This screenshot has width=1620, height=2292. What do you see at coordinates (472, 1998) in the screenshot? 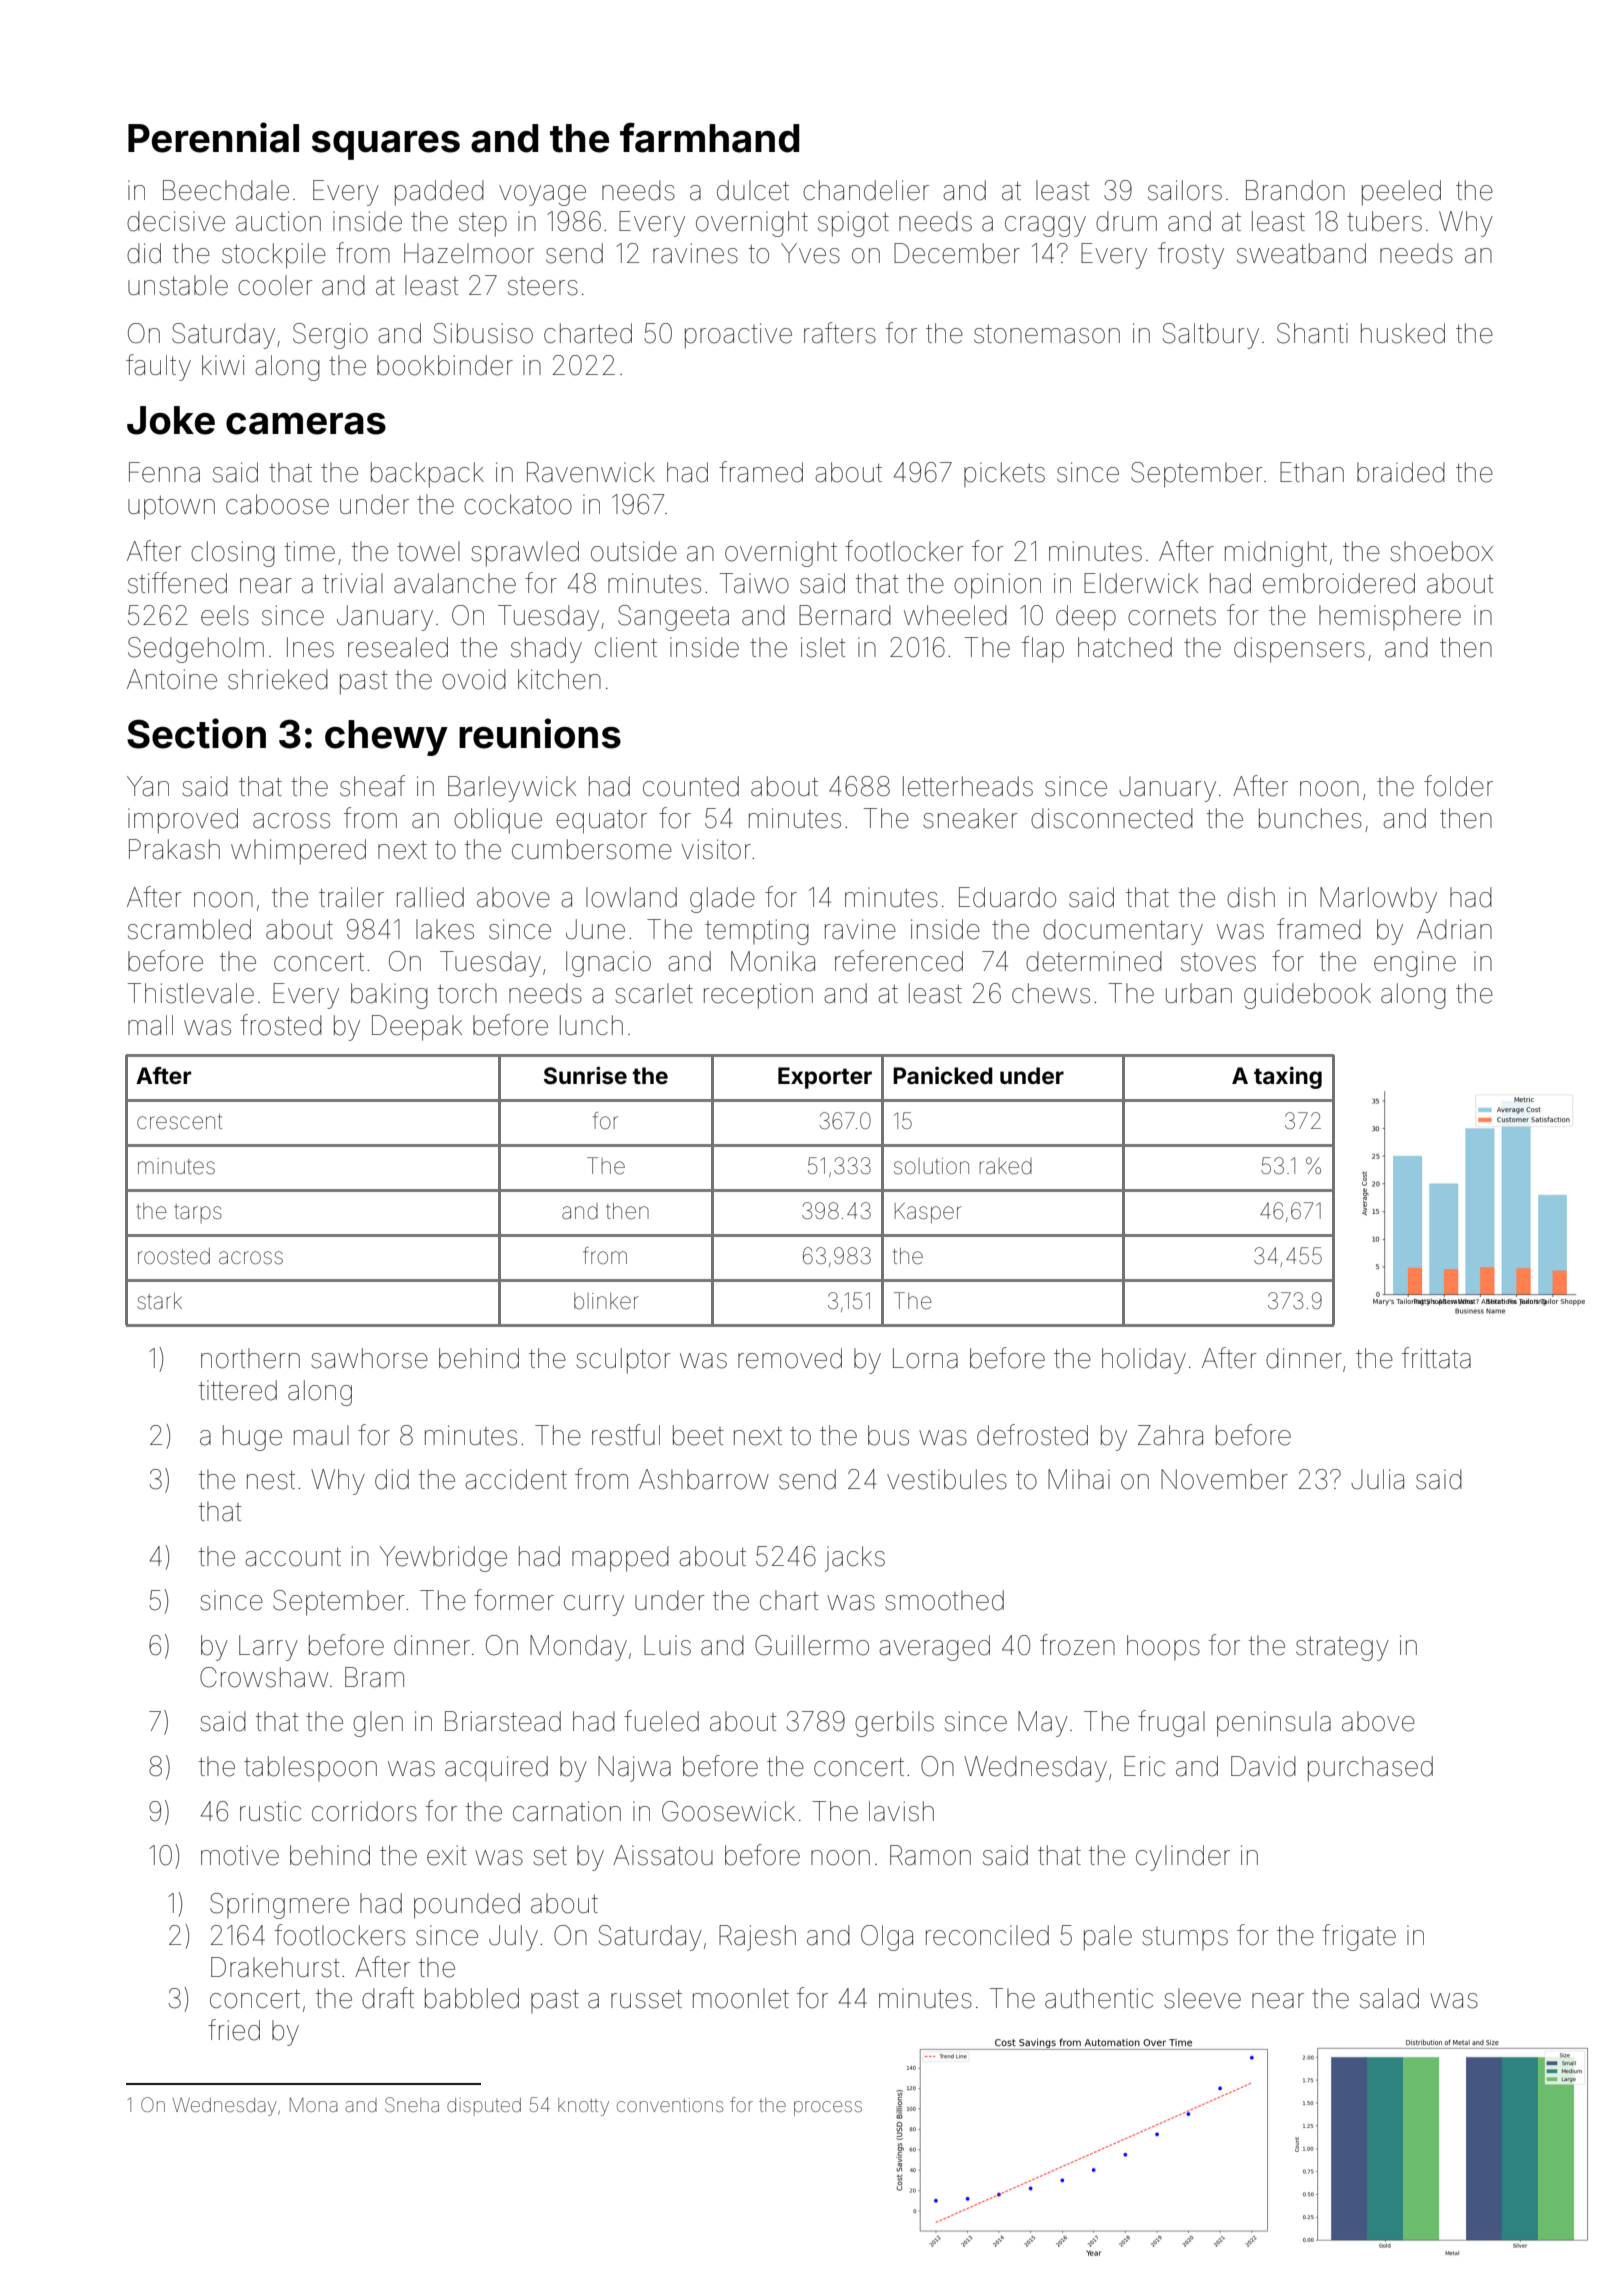
I see `babbled` at bounding box center [472, 1998].
